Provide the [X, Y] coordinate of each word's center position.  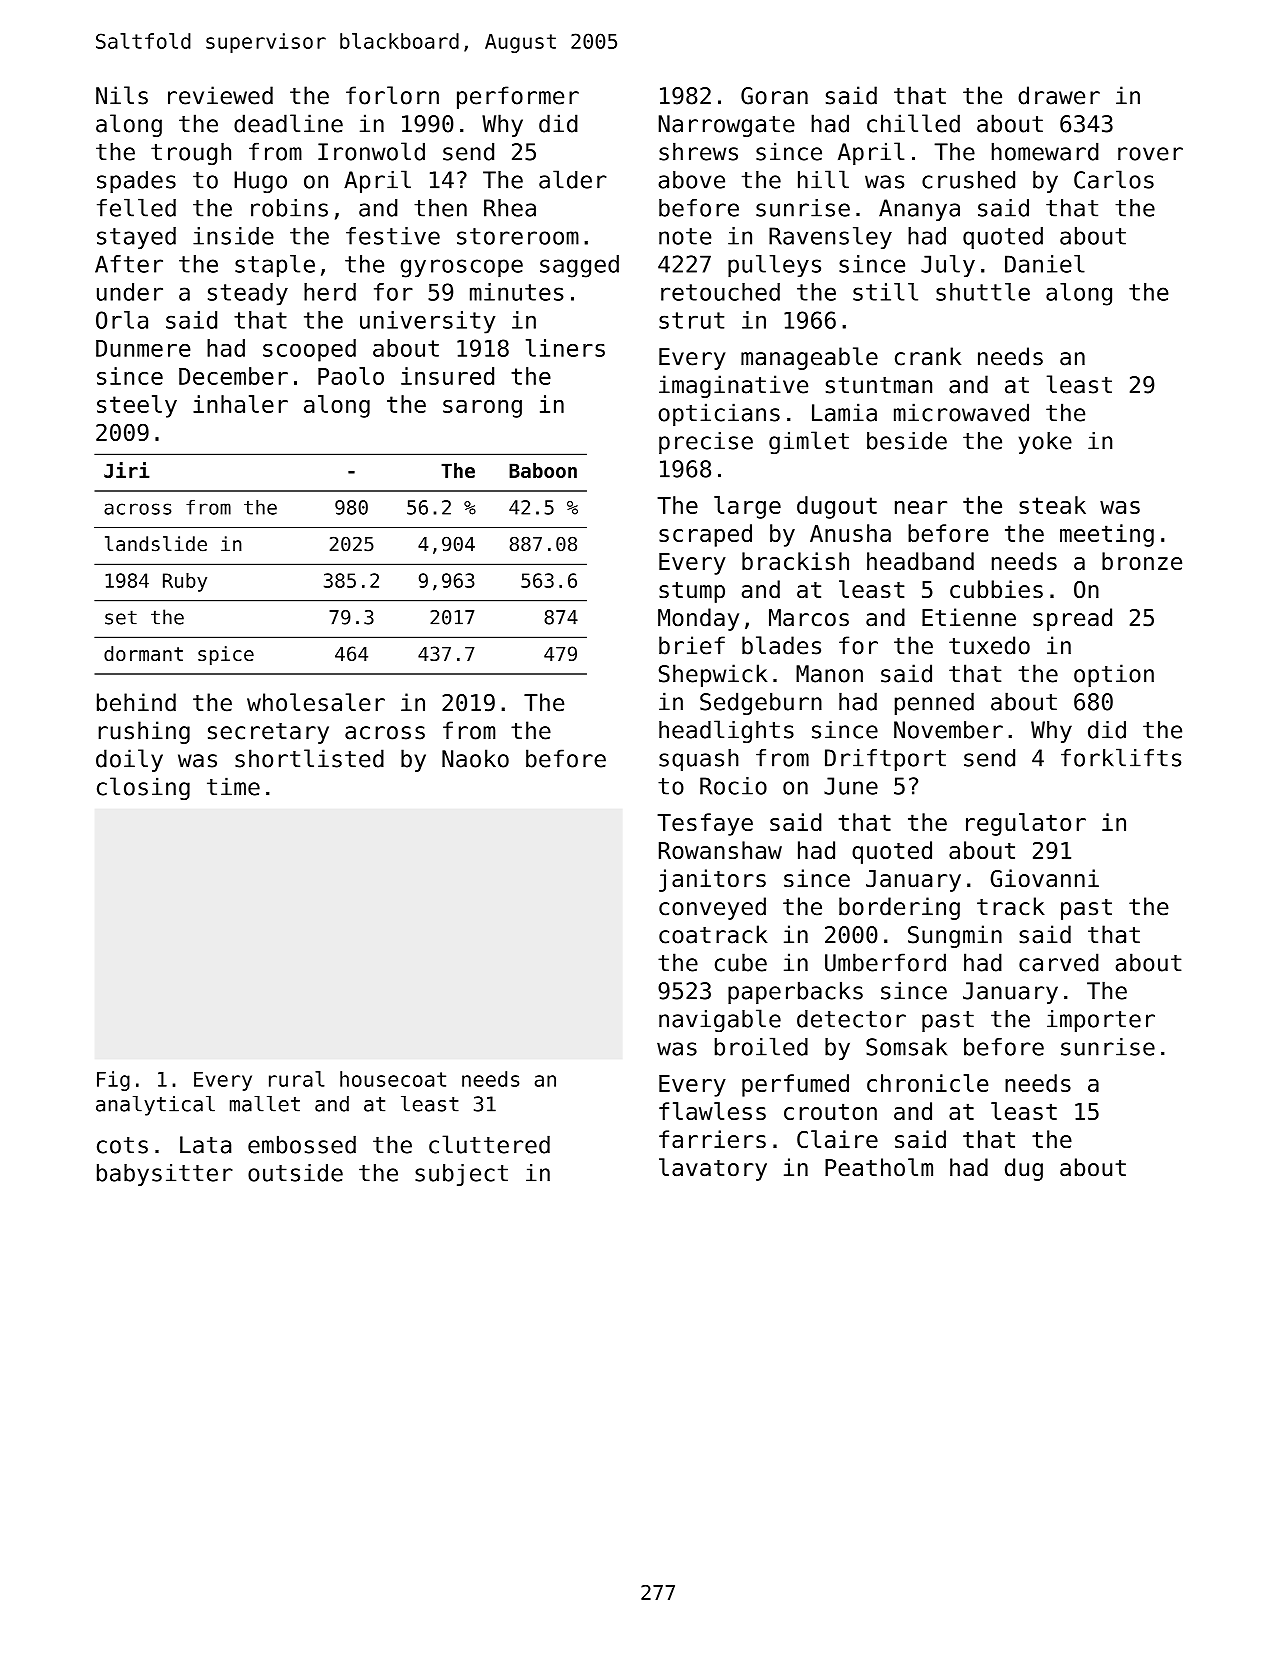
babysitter [165, 1175]
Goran [774, 96]
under [130, 292]
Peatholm [879, 1167]
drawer [1059, 95]
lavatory [713, 1169]
